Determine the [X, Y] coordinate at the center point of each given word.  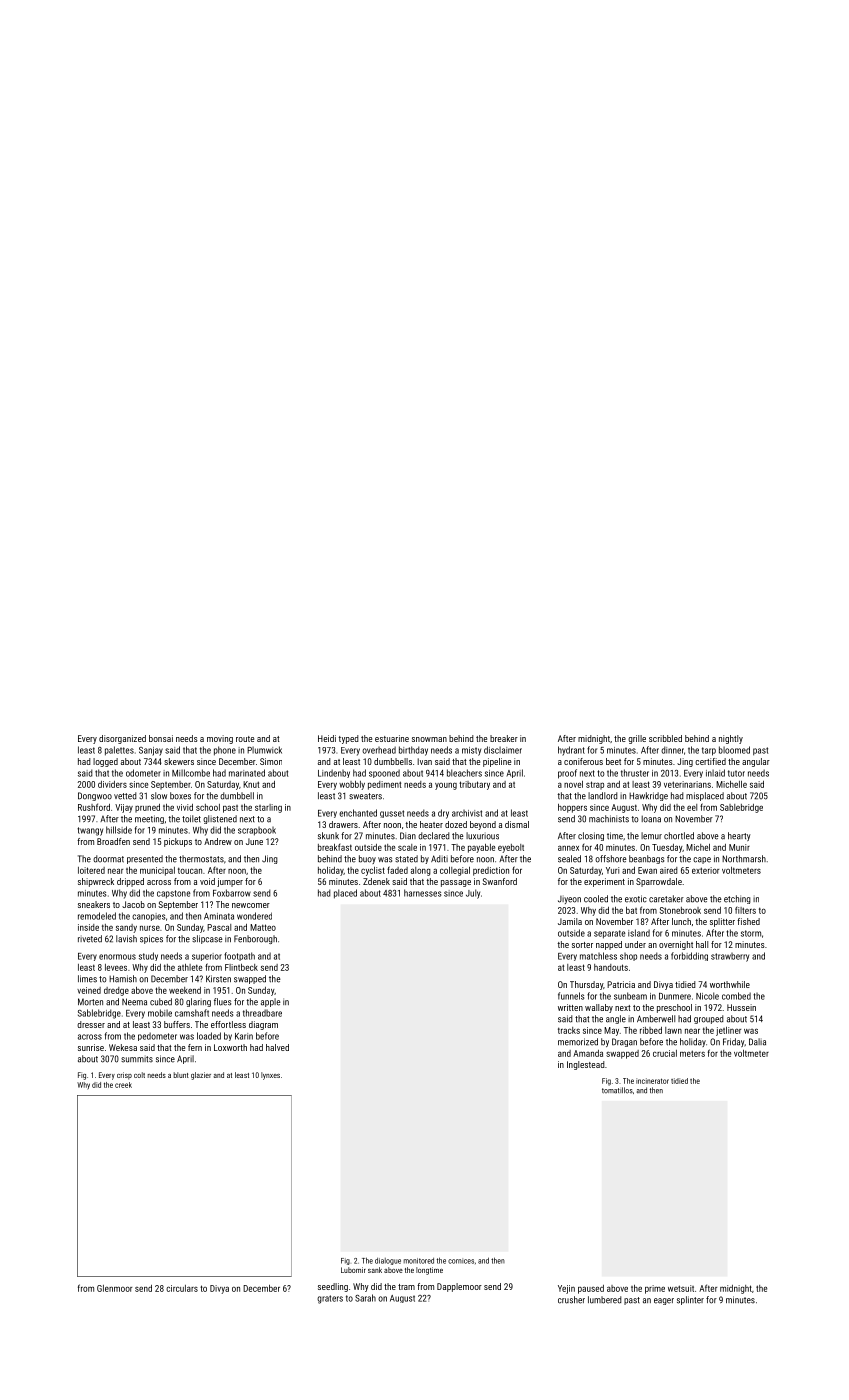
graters [330, 1299]
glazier [201, 1076]
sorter [582, 945]
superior [207, 957]
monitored [419, 1261]
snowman [429, 739]
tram [406, 1287]
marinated [247, 773]
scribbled [665, 738]
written [570, 1007]
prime [655, 1289]
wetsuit [681, 1288]
